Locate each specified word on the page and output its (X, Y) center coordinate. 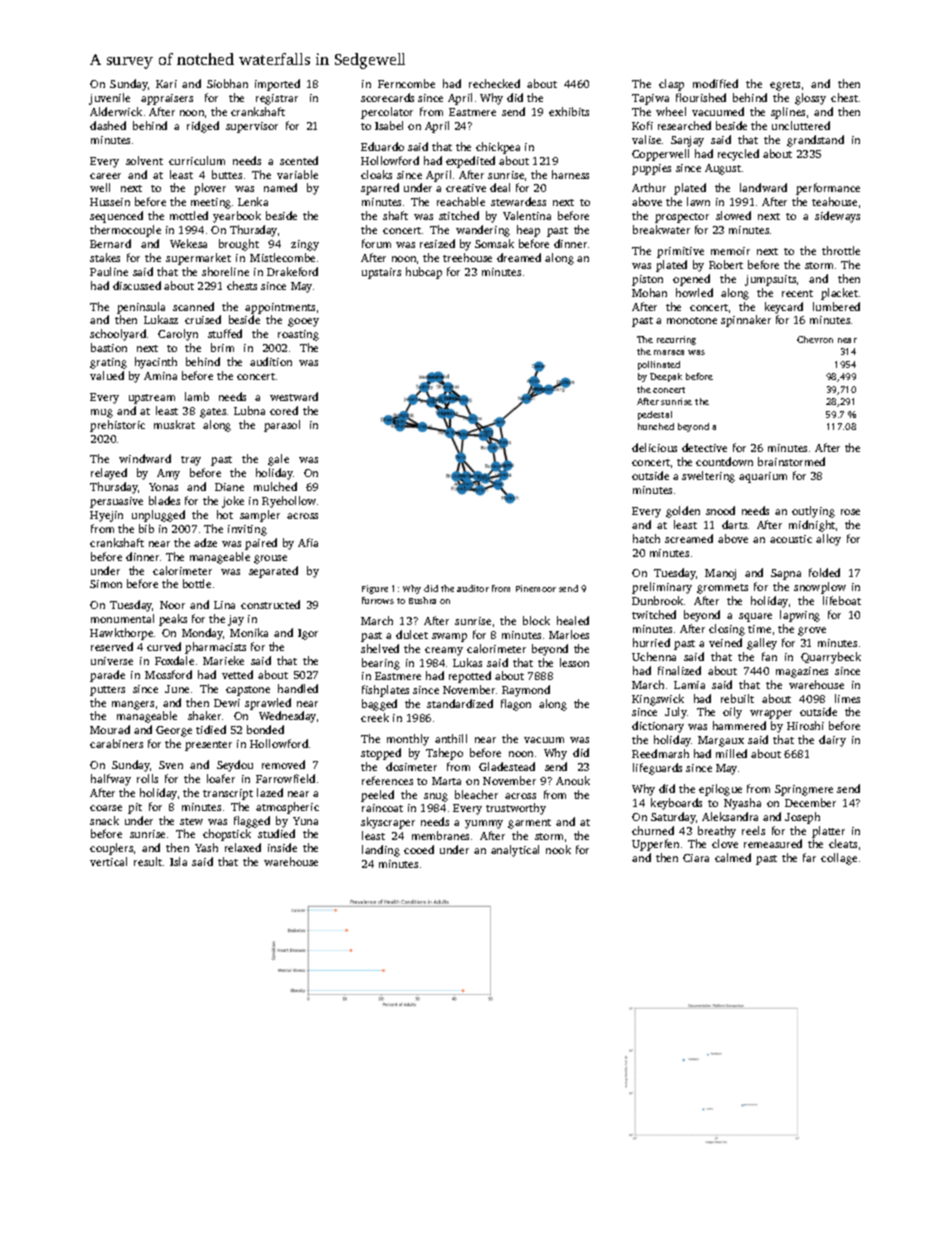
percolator (387, 113)
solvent (144, 160)
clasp (671, 85)
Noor (172, 605)
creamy (444, 651)
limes (847, 698)
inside (282, 847)
